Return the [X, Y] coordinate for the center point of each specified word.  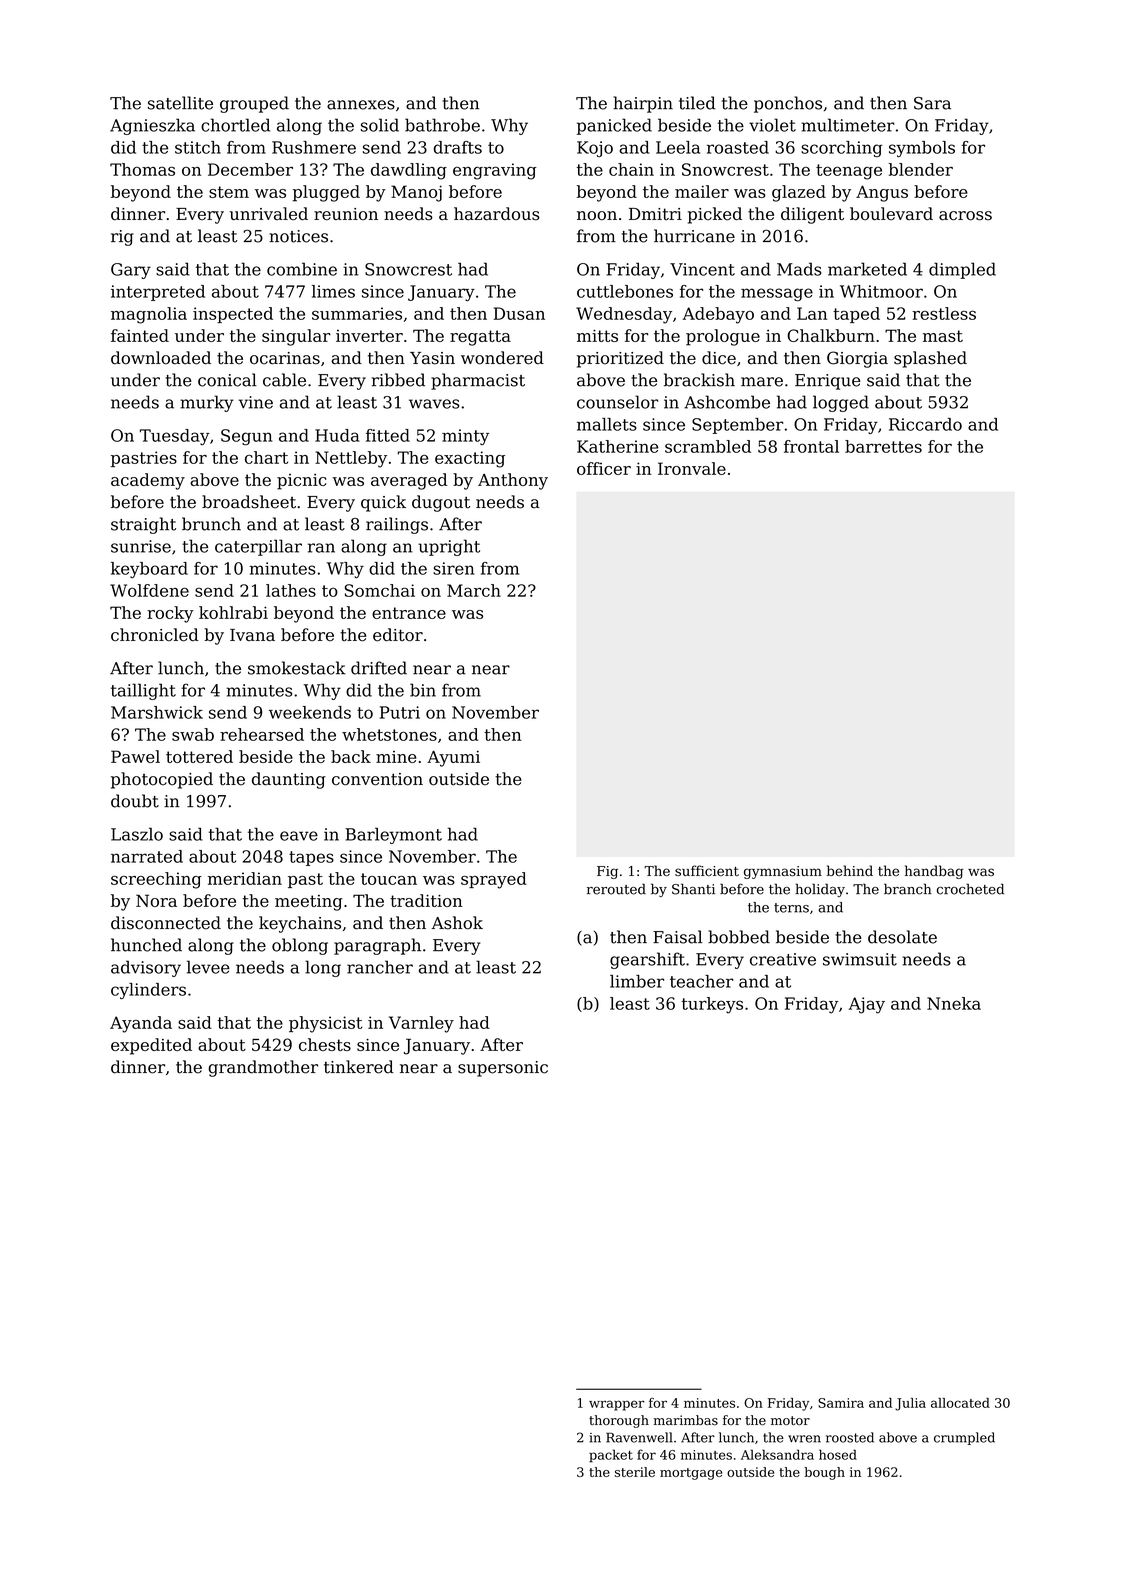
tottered [199, 756]
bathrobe [442, 125]
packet [611, 1456]
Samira [841, 1403]
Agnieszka [152, 126]
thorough [619, 1421]
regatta [480, 338]
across [965, 216]
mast [943, 336]
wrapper [616, 1405]
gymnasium [783, 872]
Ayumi [453, 758]
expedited [151, 1046]
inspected [233, 315]
